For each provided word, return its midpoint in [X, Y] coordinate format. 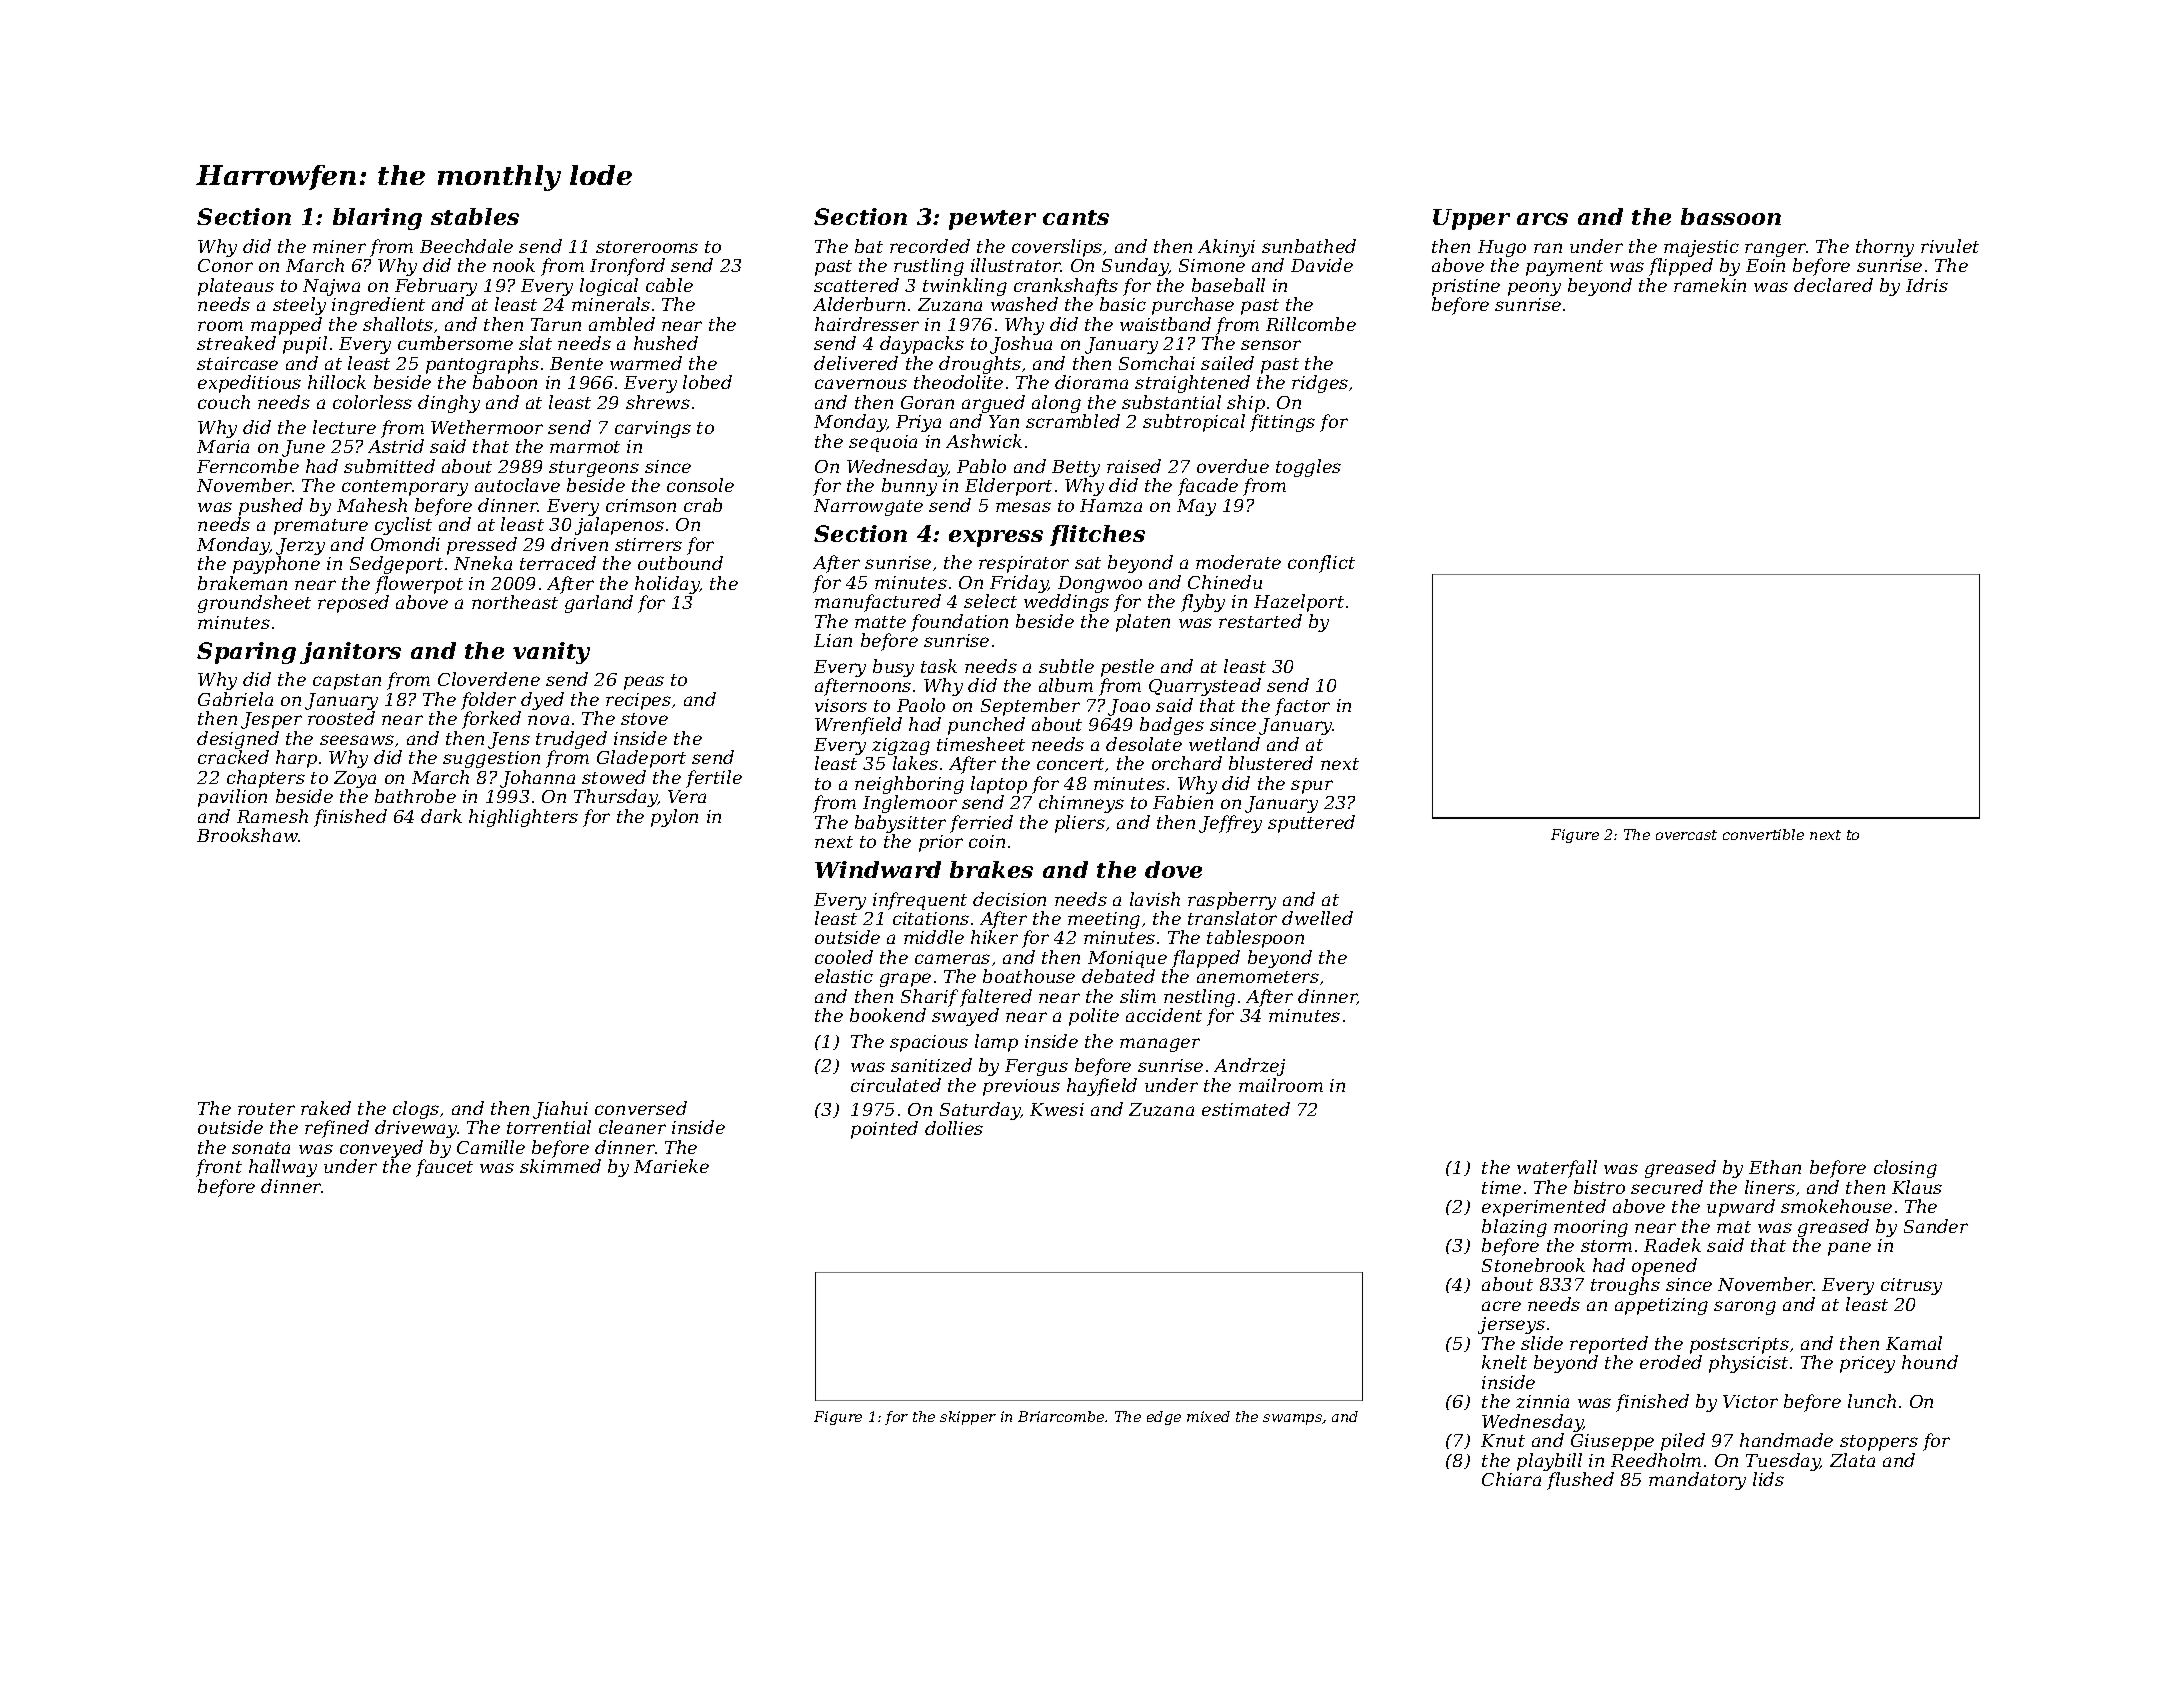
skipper [968, 1418]
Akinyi [1226, 248]
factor [1302, 707]
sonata [261, 1148]
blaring [377, 219]
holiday [667, 585]
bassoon [1731, 216]
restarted [1260, 621]
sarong [1745, 1308]
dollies [954, 1128]
